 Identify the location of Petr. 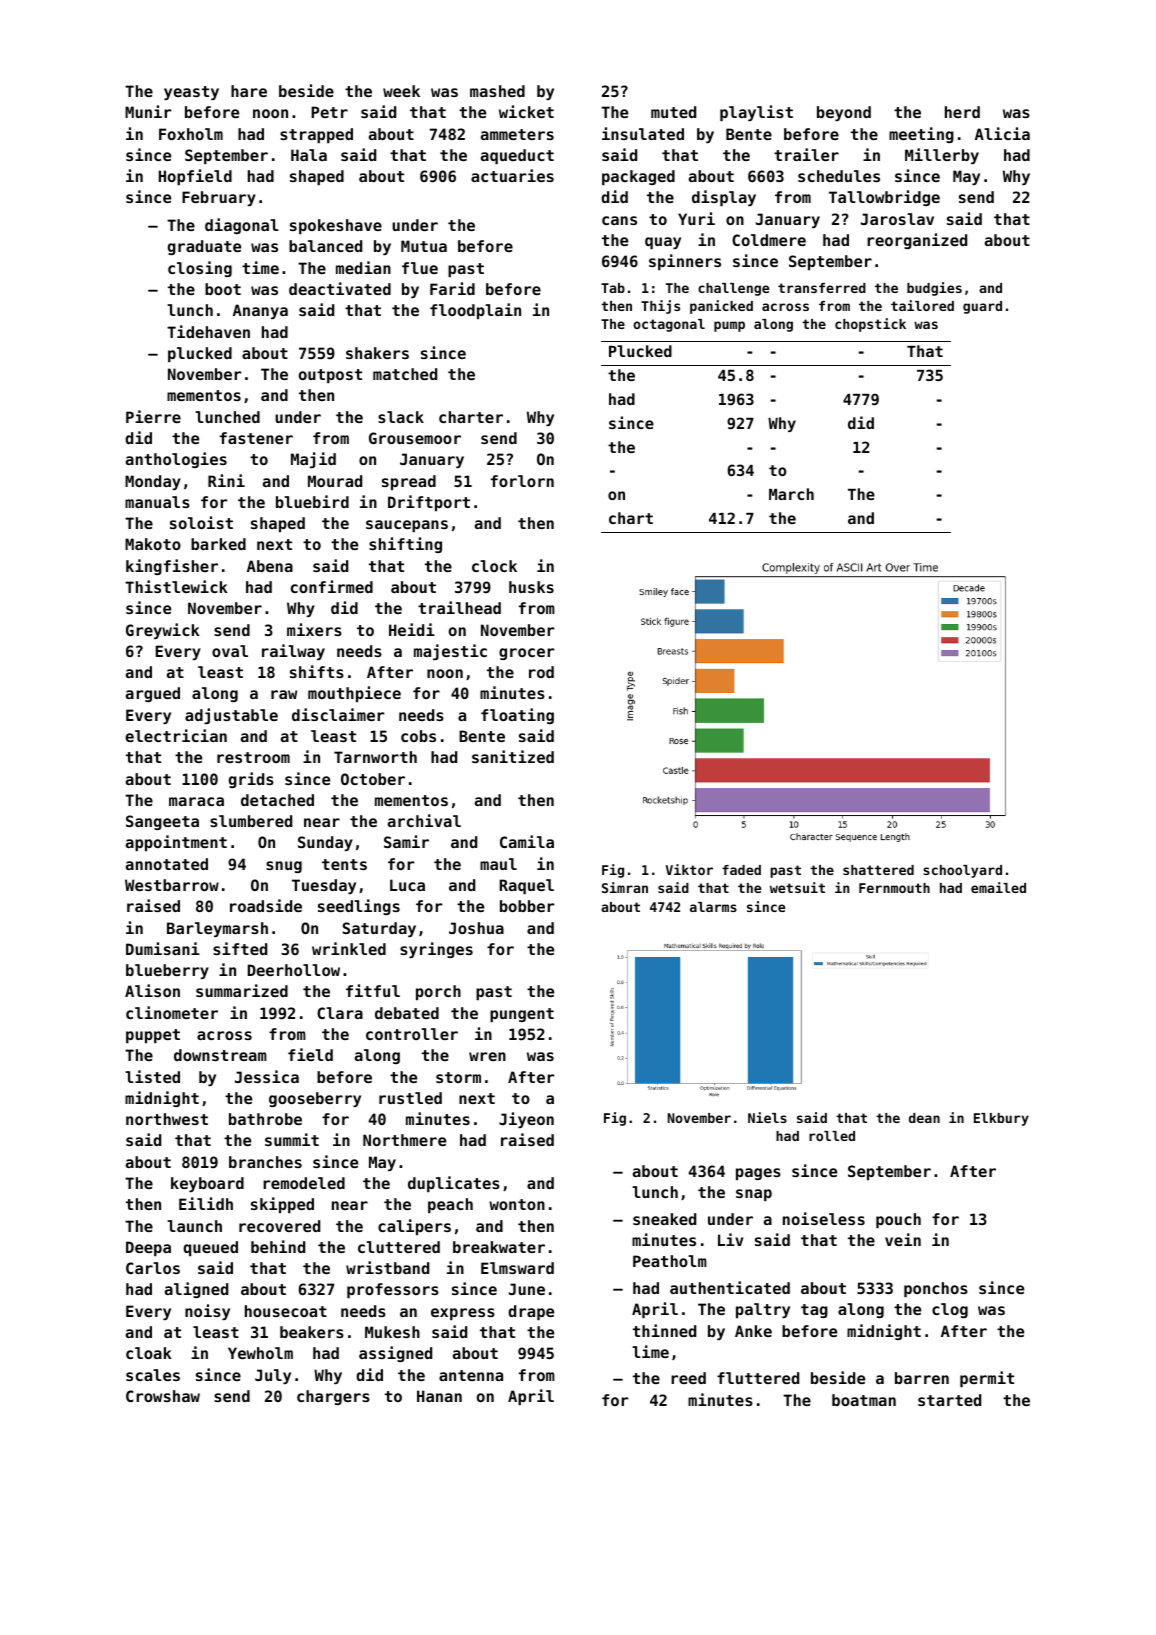
(329, 112).
